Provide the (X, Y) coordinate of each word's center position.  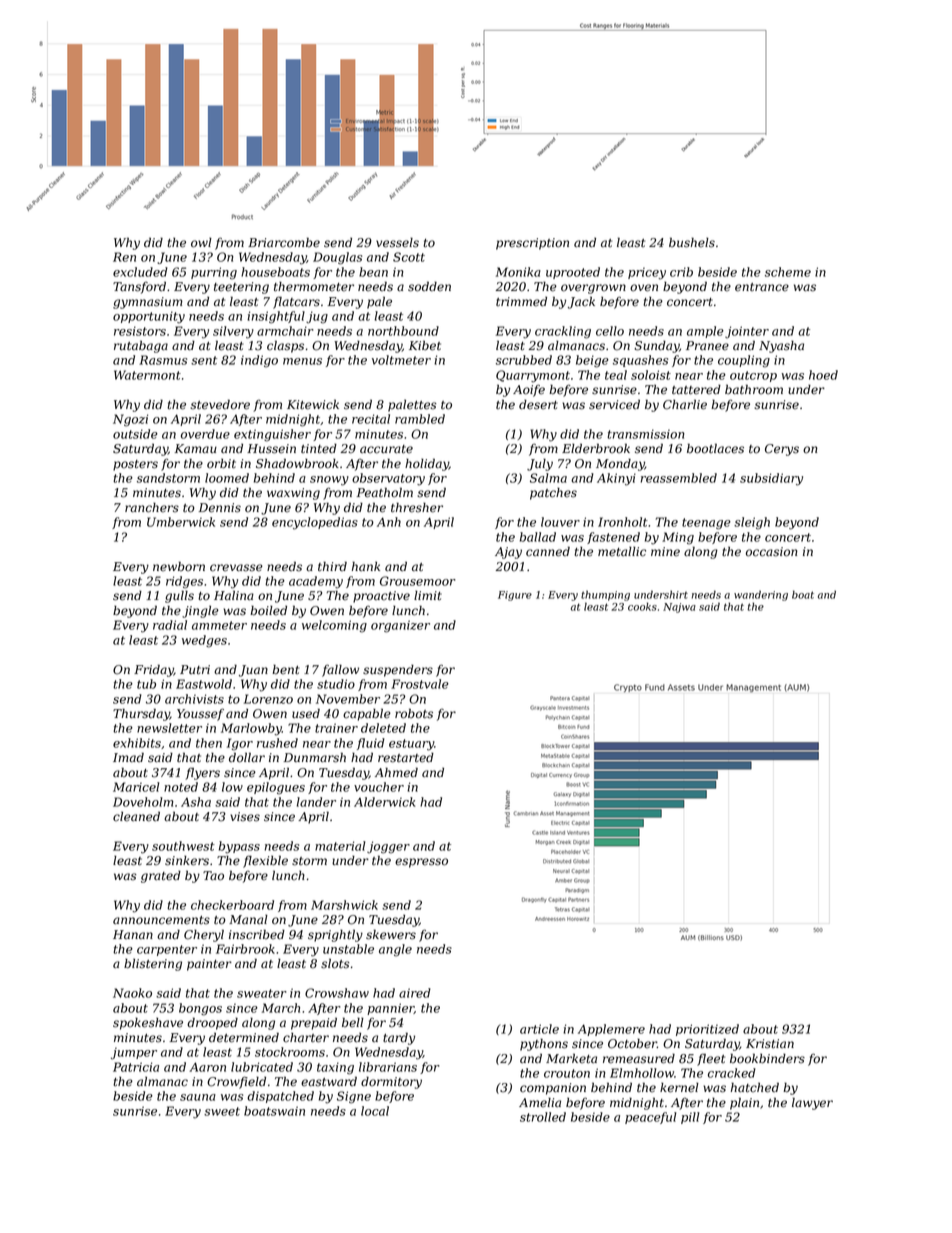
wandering (761, 596)
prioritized (707, 1030)
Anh (389, 522)
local (375, 1111)
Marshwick (344, 905)
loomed (227, 478)
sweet (222, 1111)
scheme (788, 272)
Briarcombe (284, 242)
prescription (532, 244)
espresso (421, 863)
